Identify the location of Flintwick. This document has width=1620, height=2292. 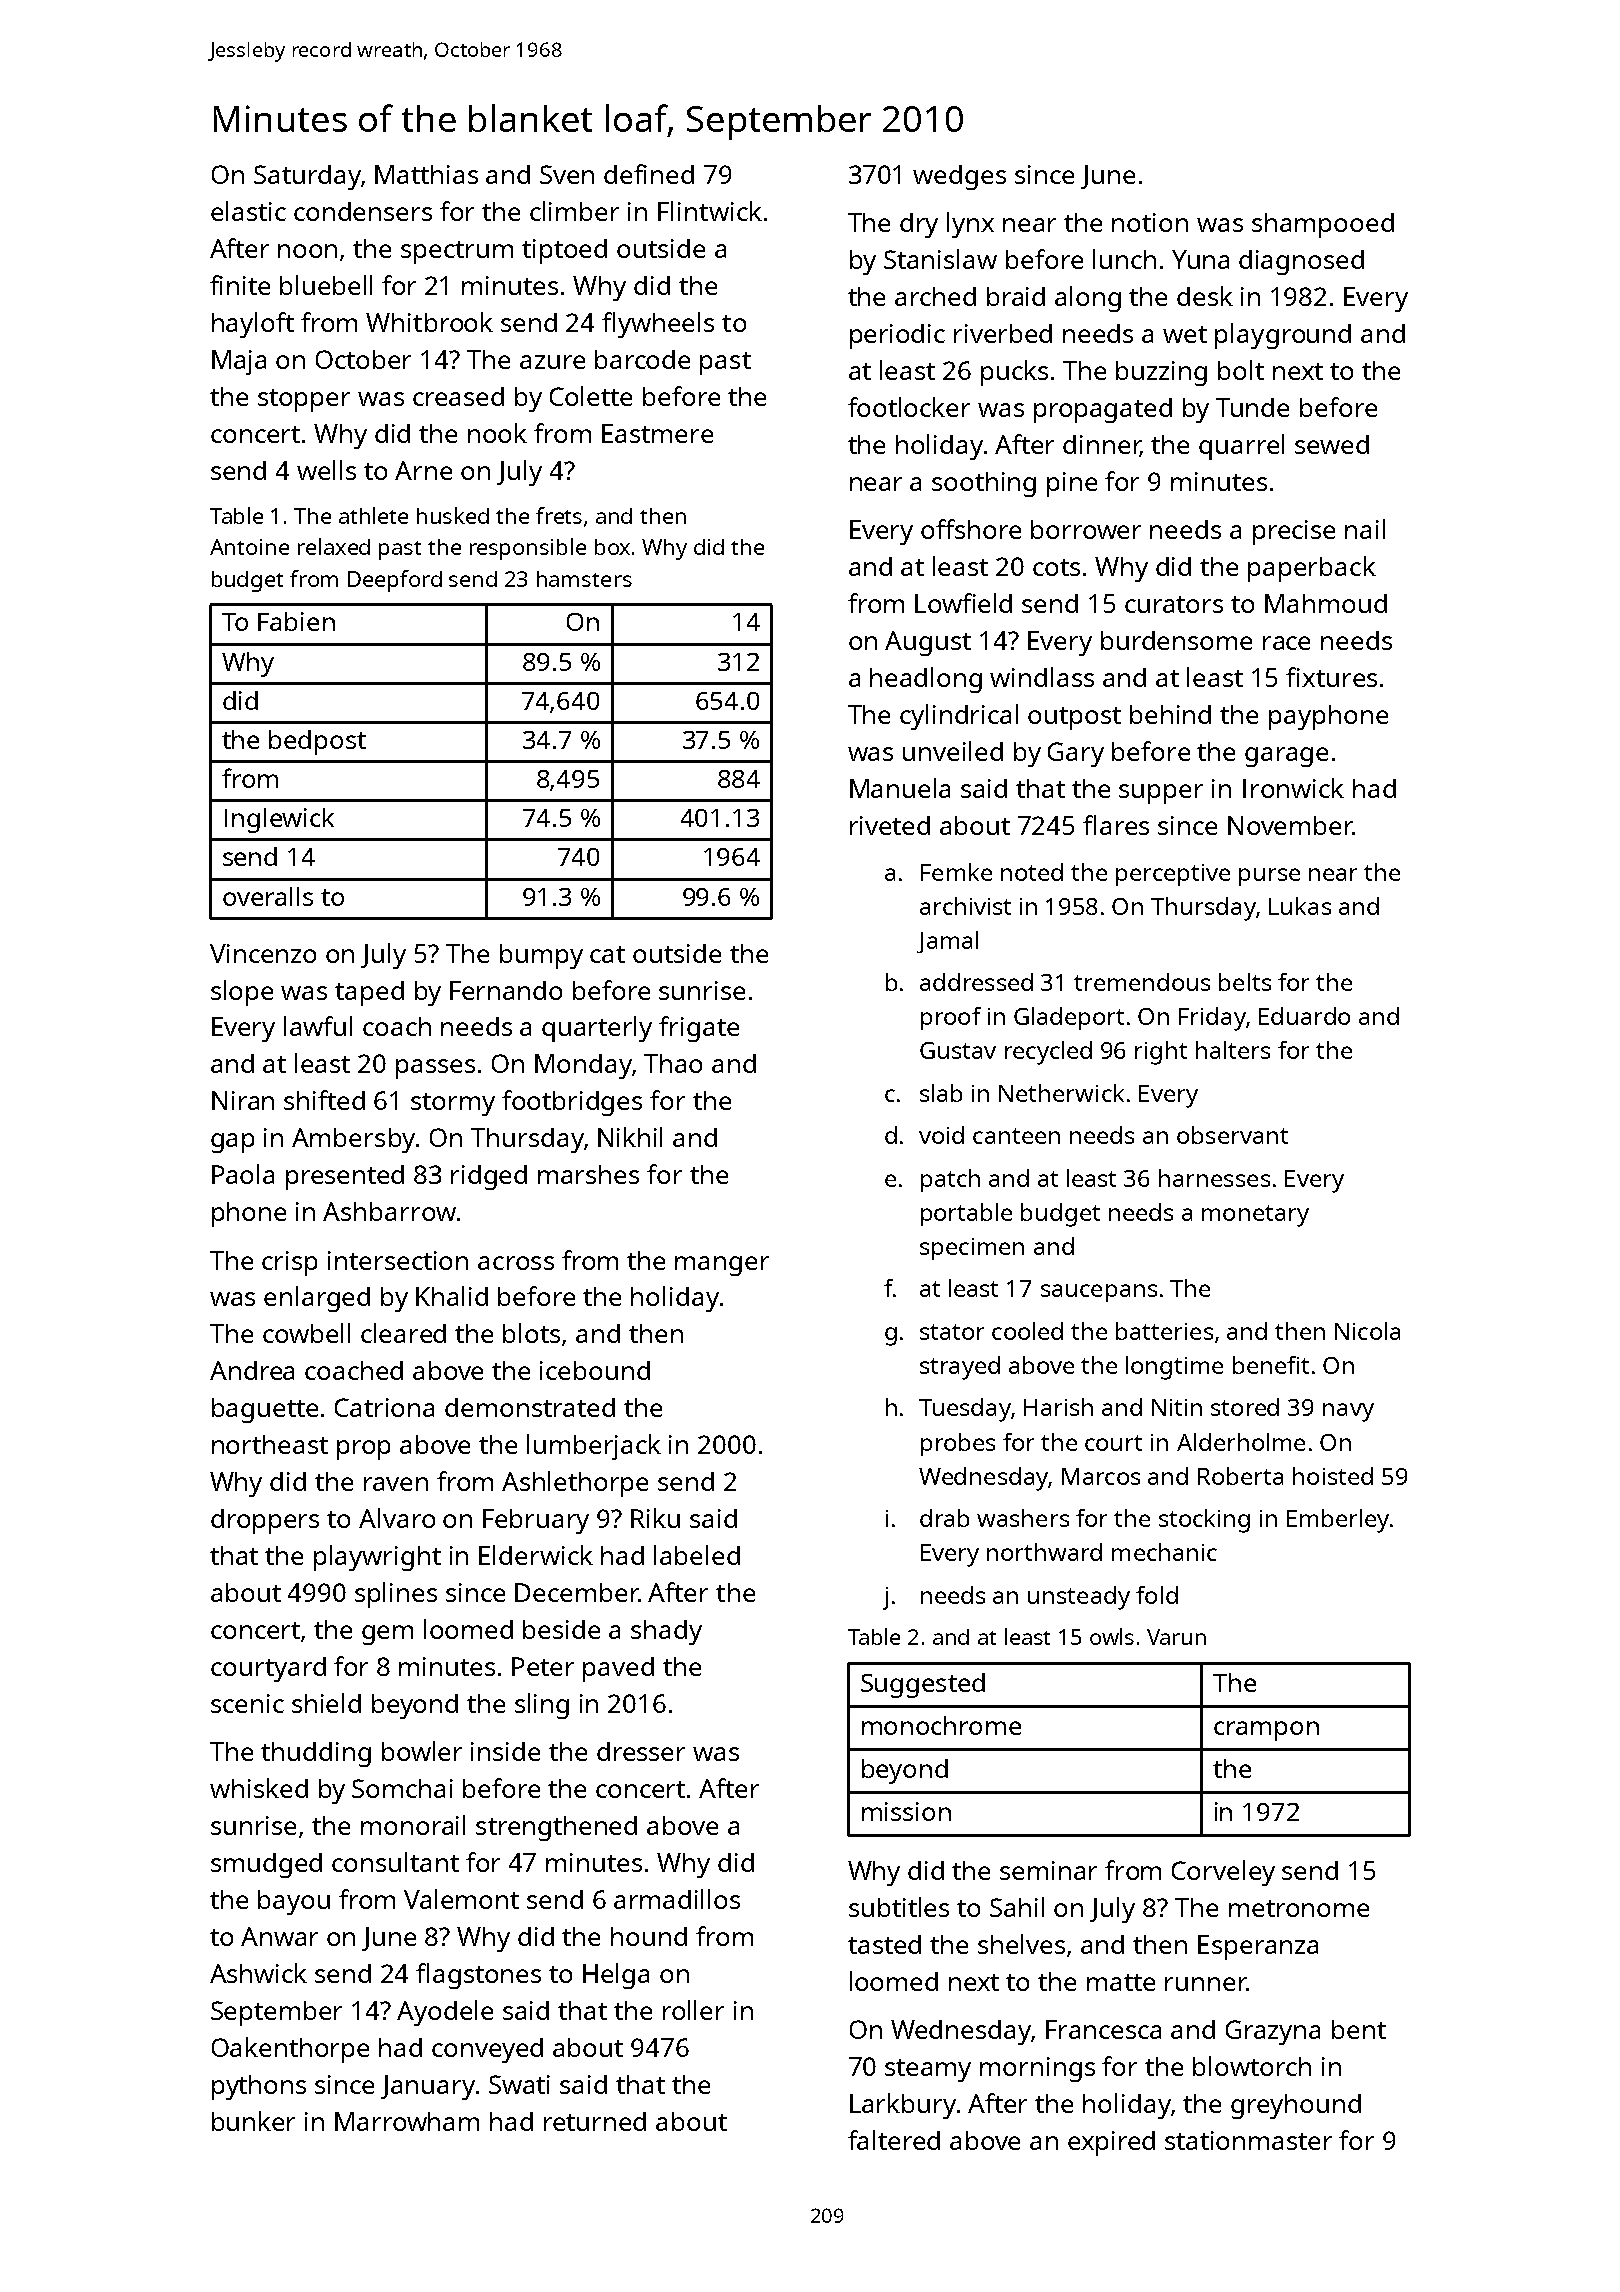
(710, 211).
